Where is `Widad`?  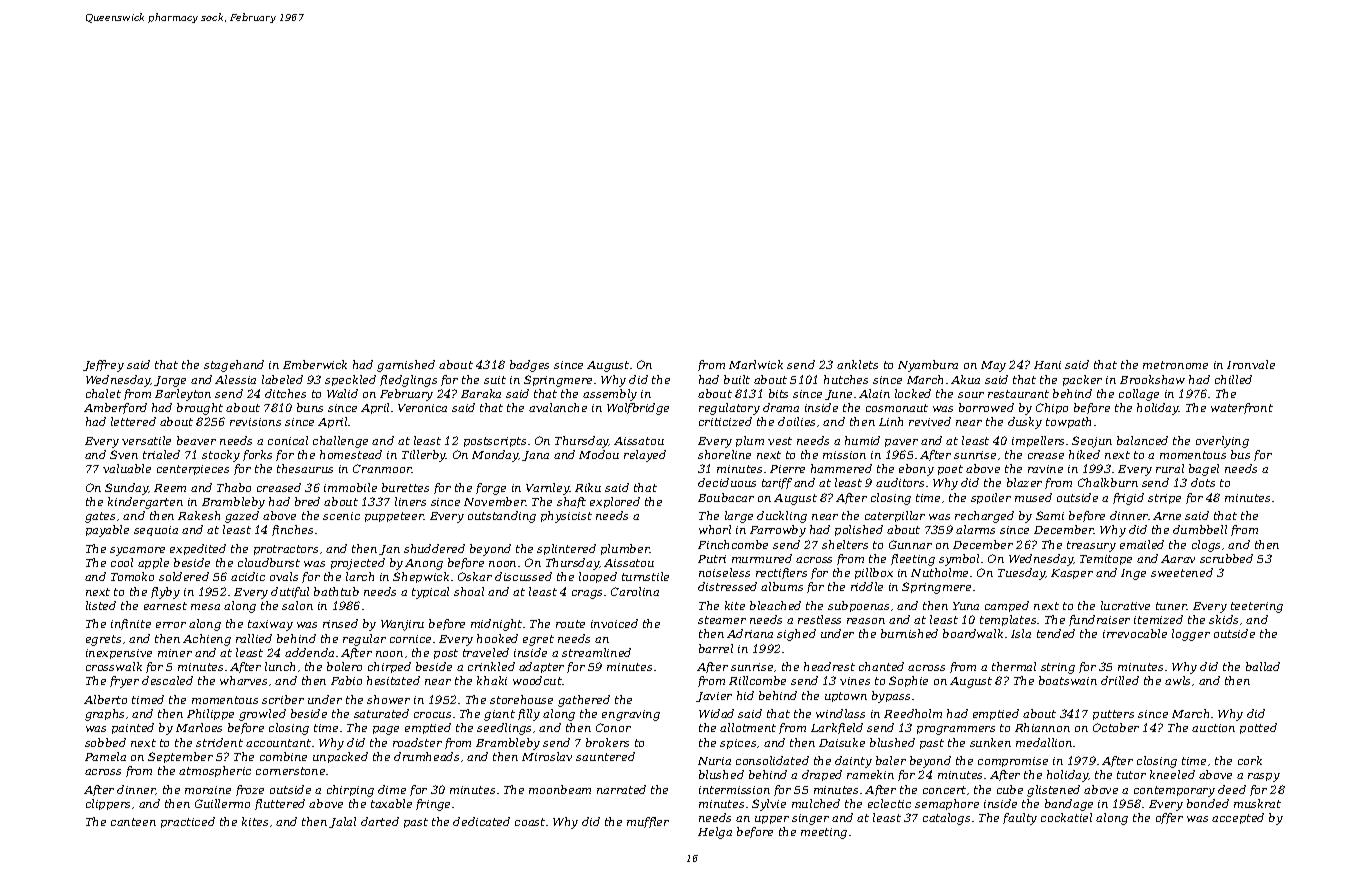 Widad is located at coordinates (716, 713).
